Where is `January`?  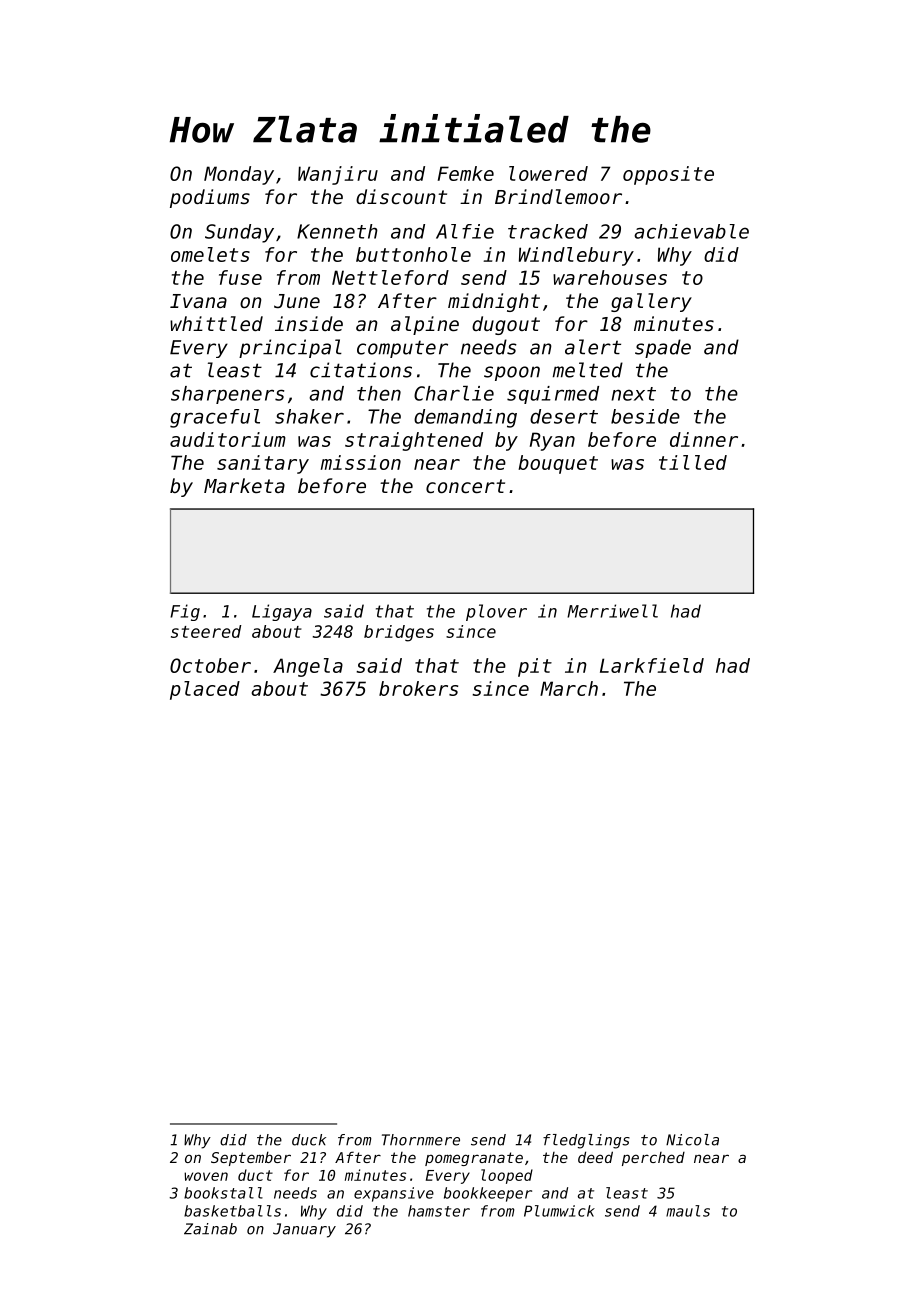
January is located at coordinates (304, 1230).
